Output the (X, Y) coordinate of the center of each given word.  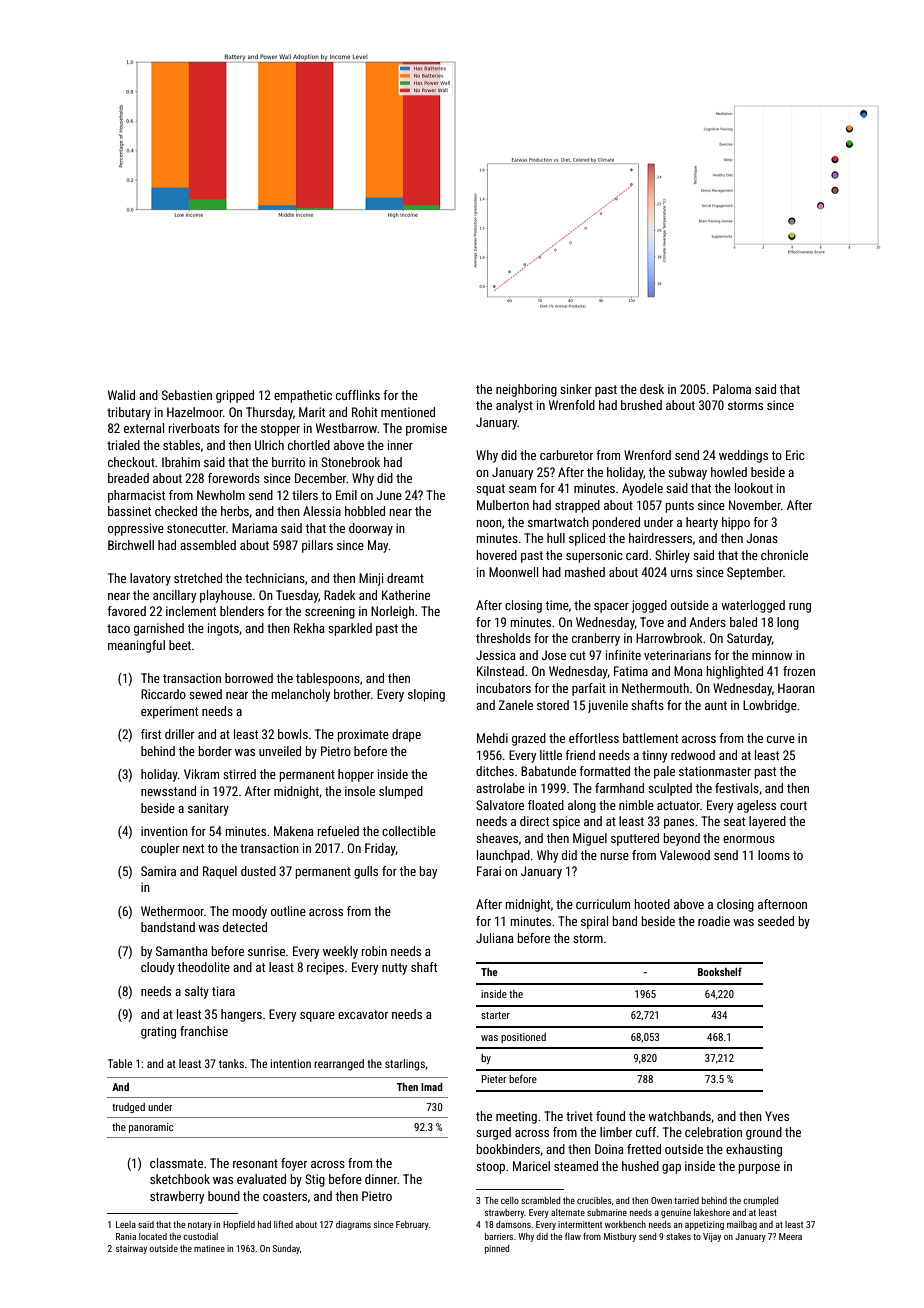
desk (652, 389)
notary (200, 1226)
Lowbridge (770, 706)
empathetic (303, 396)
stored (553, 705)
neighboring (526, 390)
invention (164, 831)
